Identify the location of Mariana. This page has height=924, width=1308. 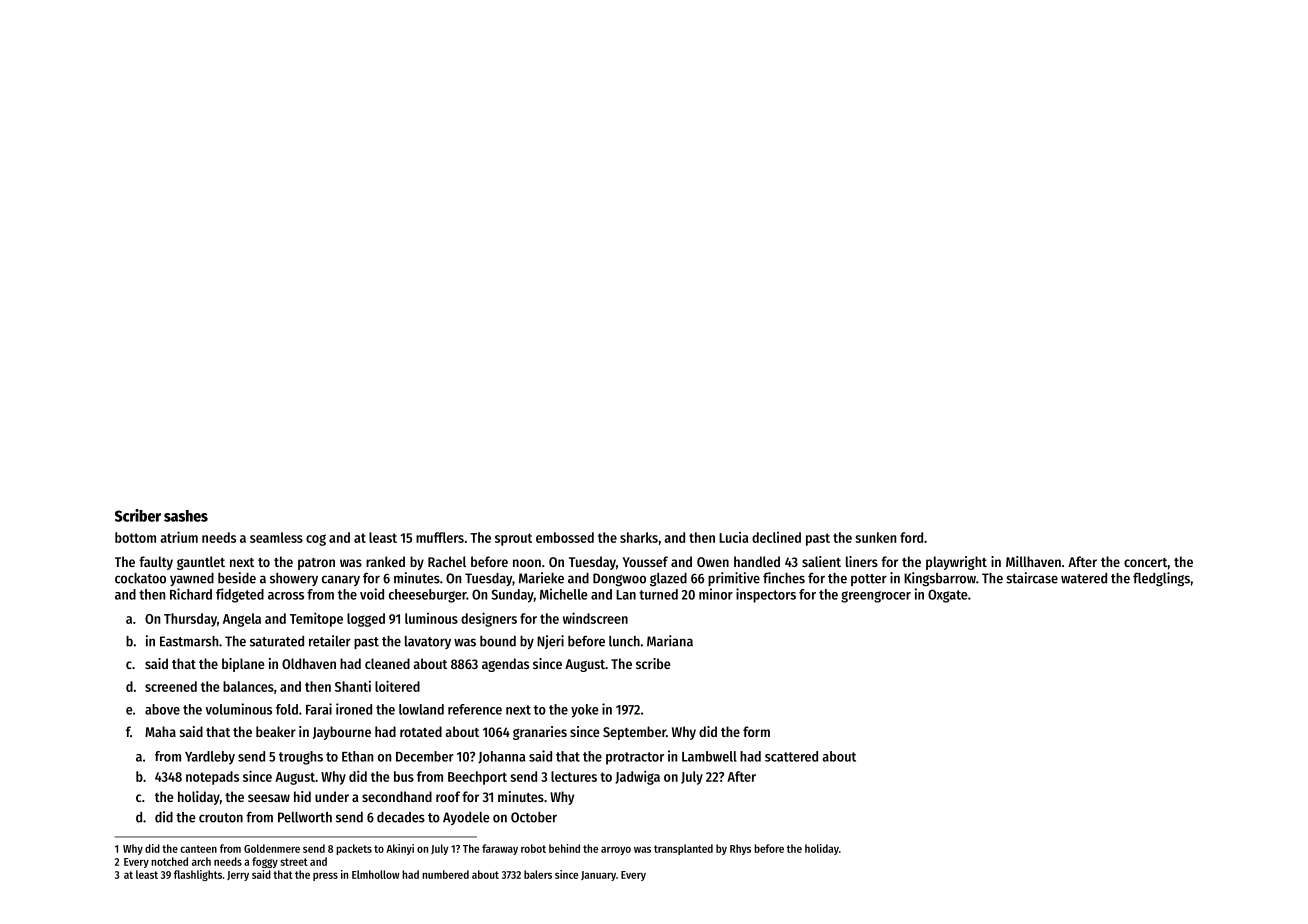
(670, 641).
